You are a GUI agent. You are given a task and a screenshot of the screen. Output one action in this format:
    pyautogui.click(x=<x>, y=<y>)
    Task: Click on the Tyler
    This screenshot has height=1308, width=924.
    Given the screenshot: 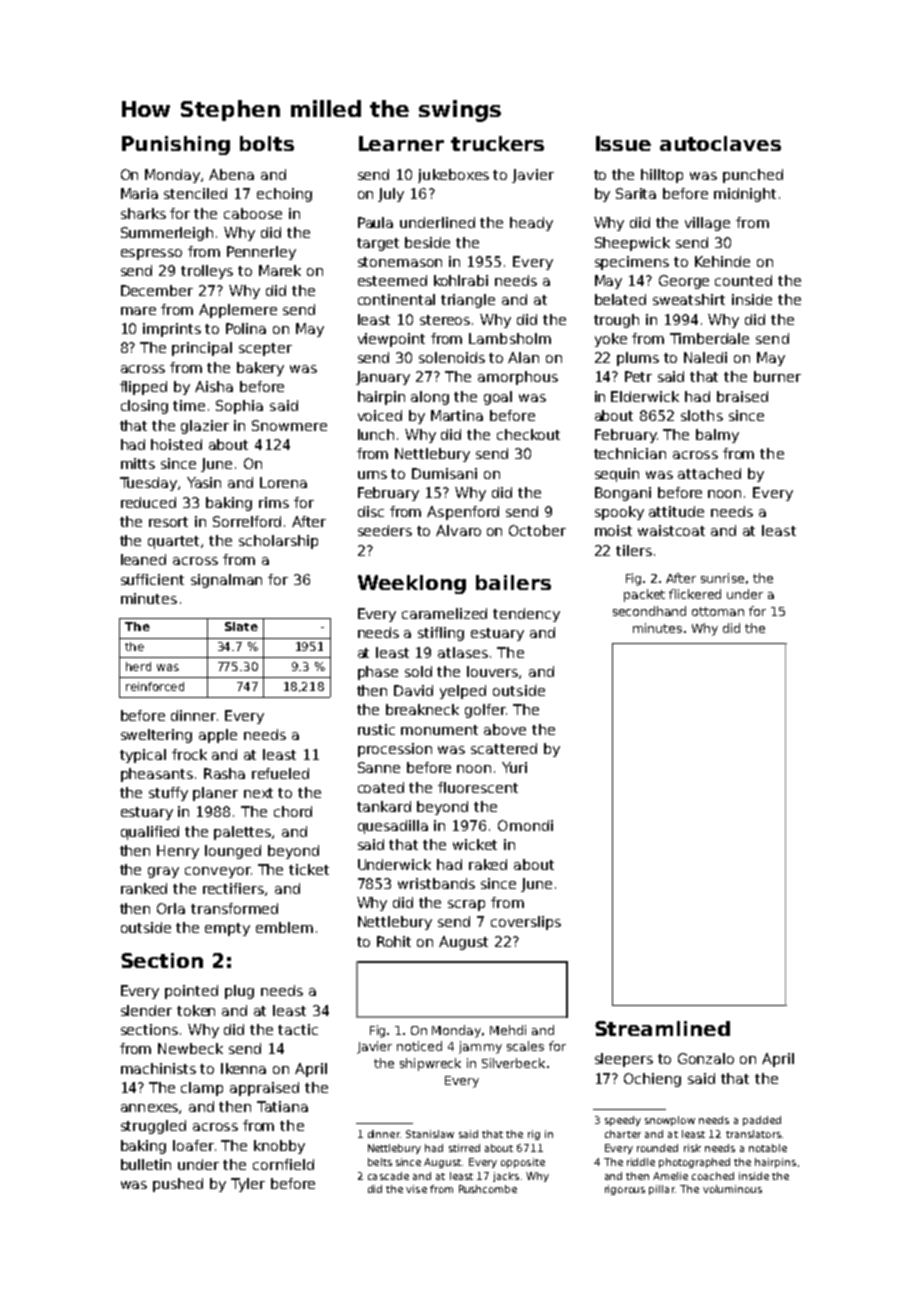 What is the action you would take?
    pyautogui.click(x=248, y=1185)
